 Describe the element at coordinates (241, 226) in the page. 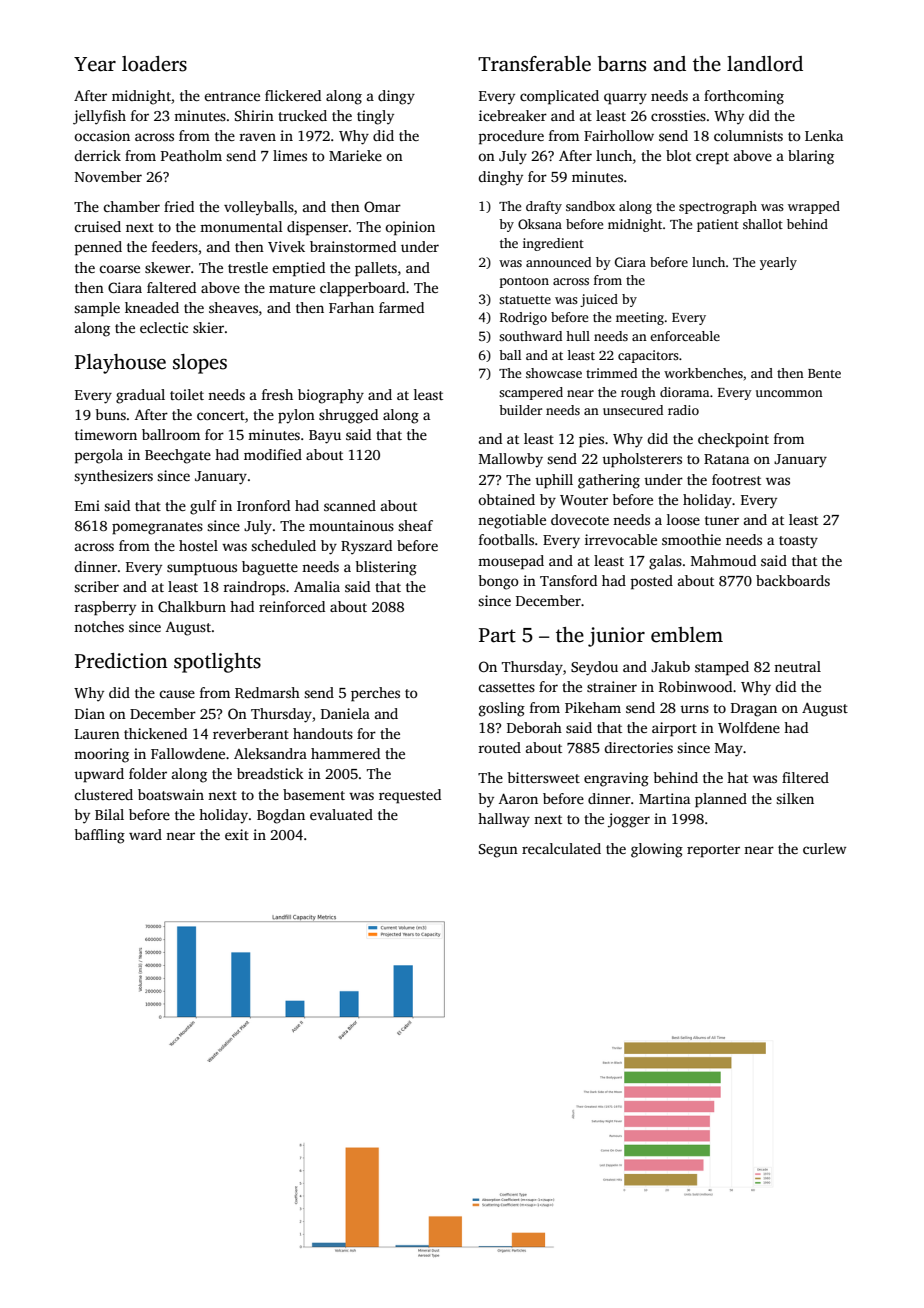

I see `monumental` at that location.
